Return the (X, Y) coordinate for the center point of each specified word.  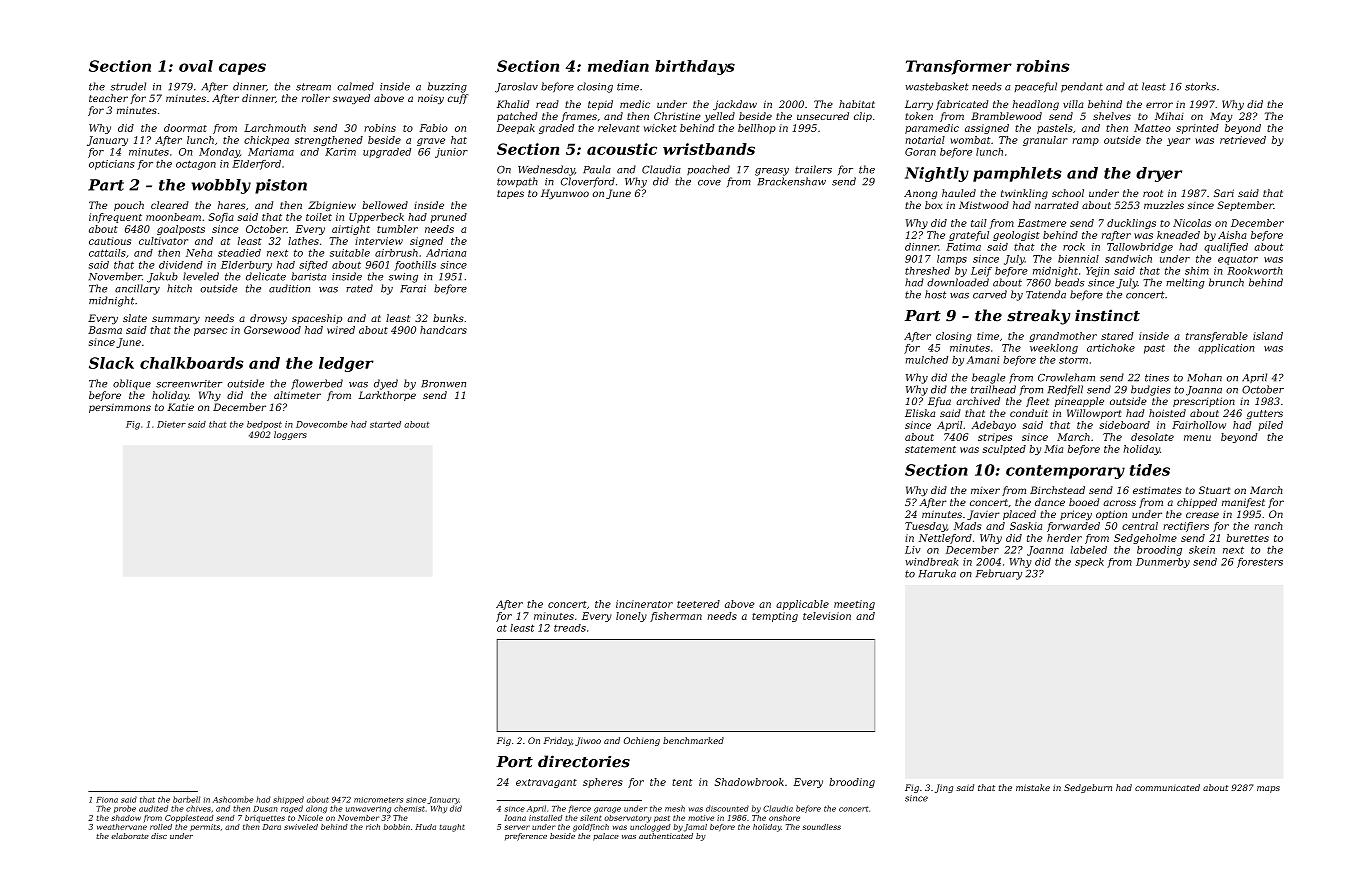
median (618, 66)
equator (1238, 260)
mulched (927, 360)
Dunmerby (1163, 563)
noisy (431, 99)
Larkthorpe (387, 396)
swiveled (301, 827)
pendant (1082, 87)
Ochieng (641, 741)
